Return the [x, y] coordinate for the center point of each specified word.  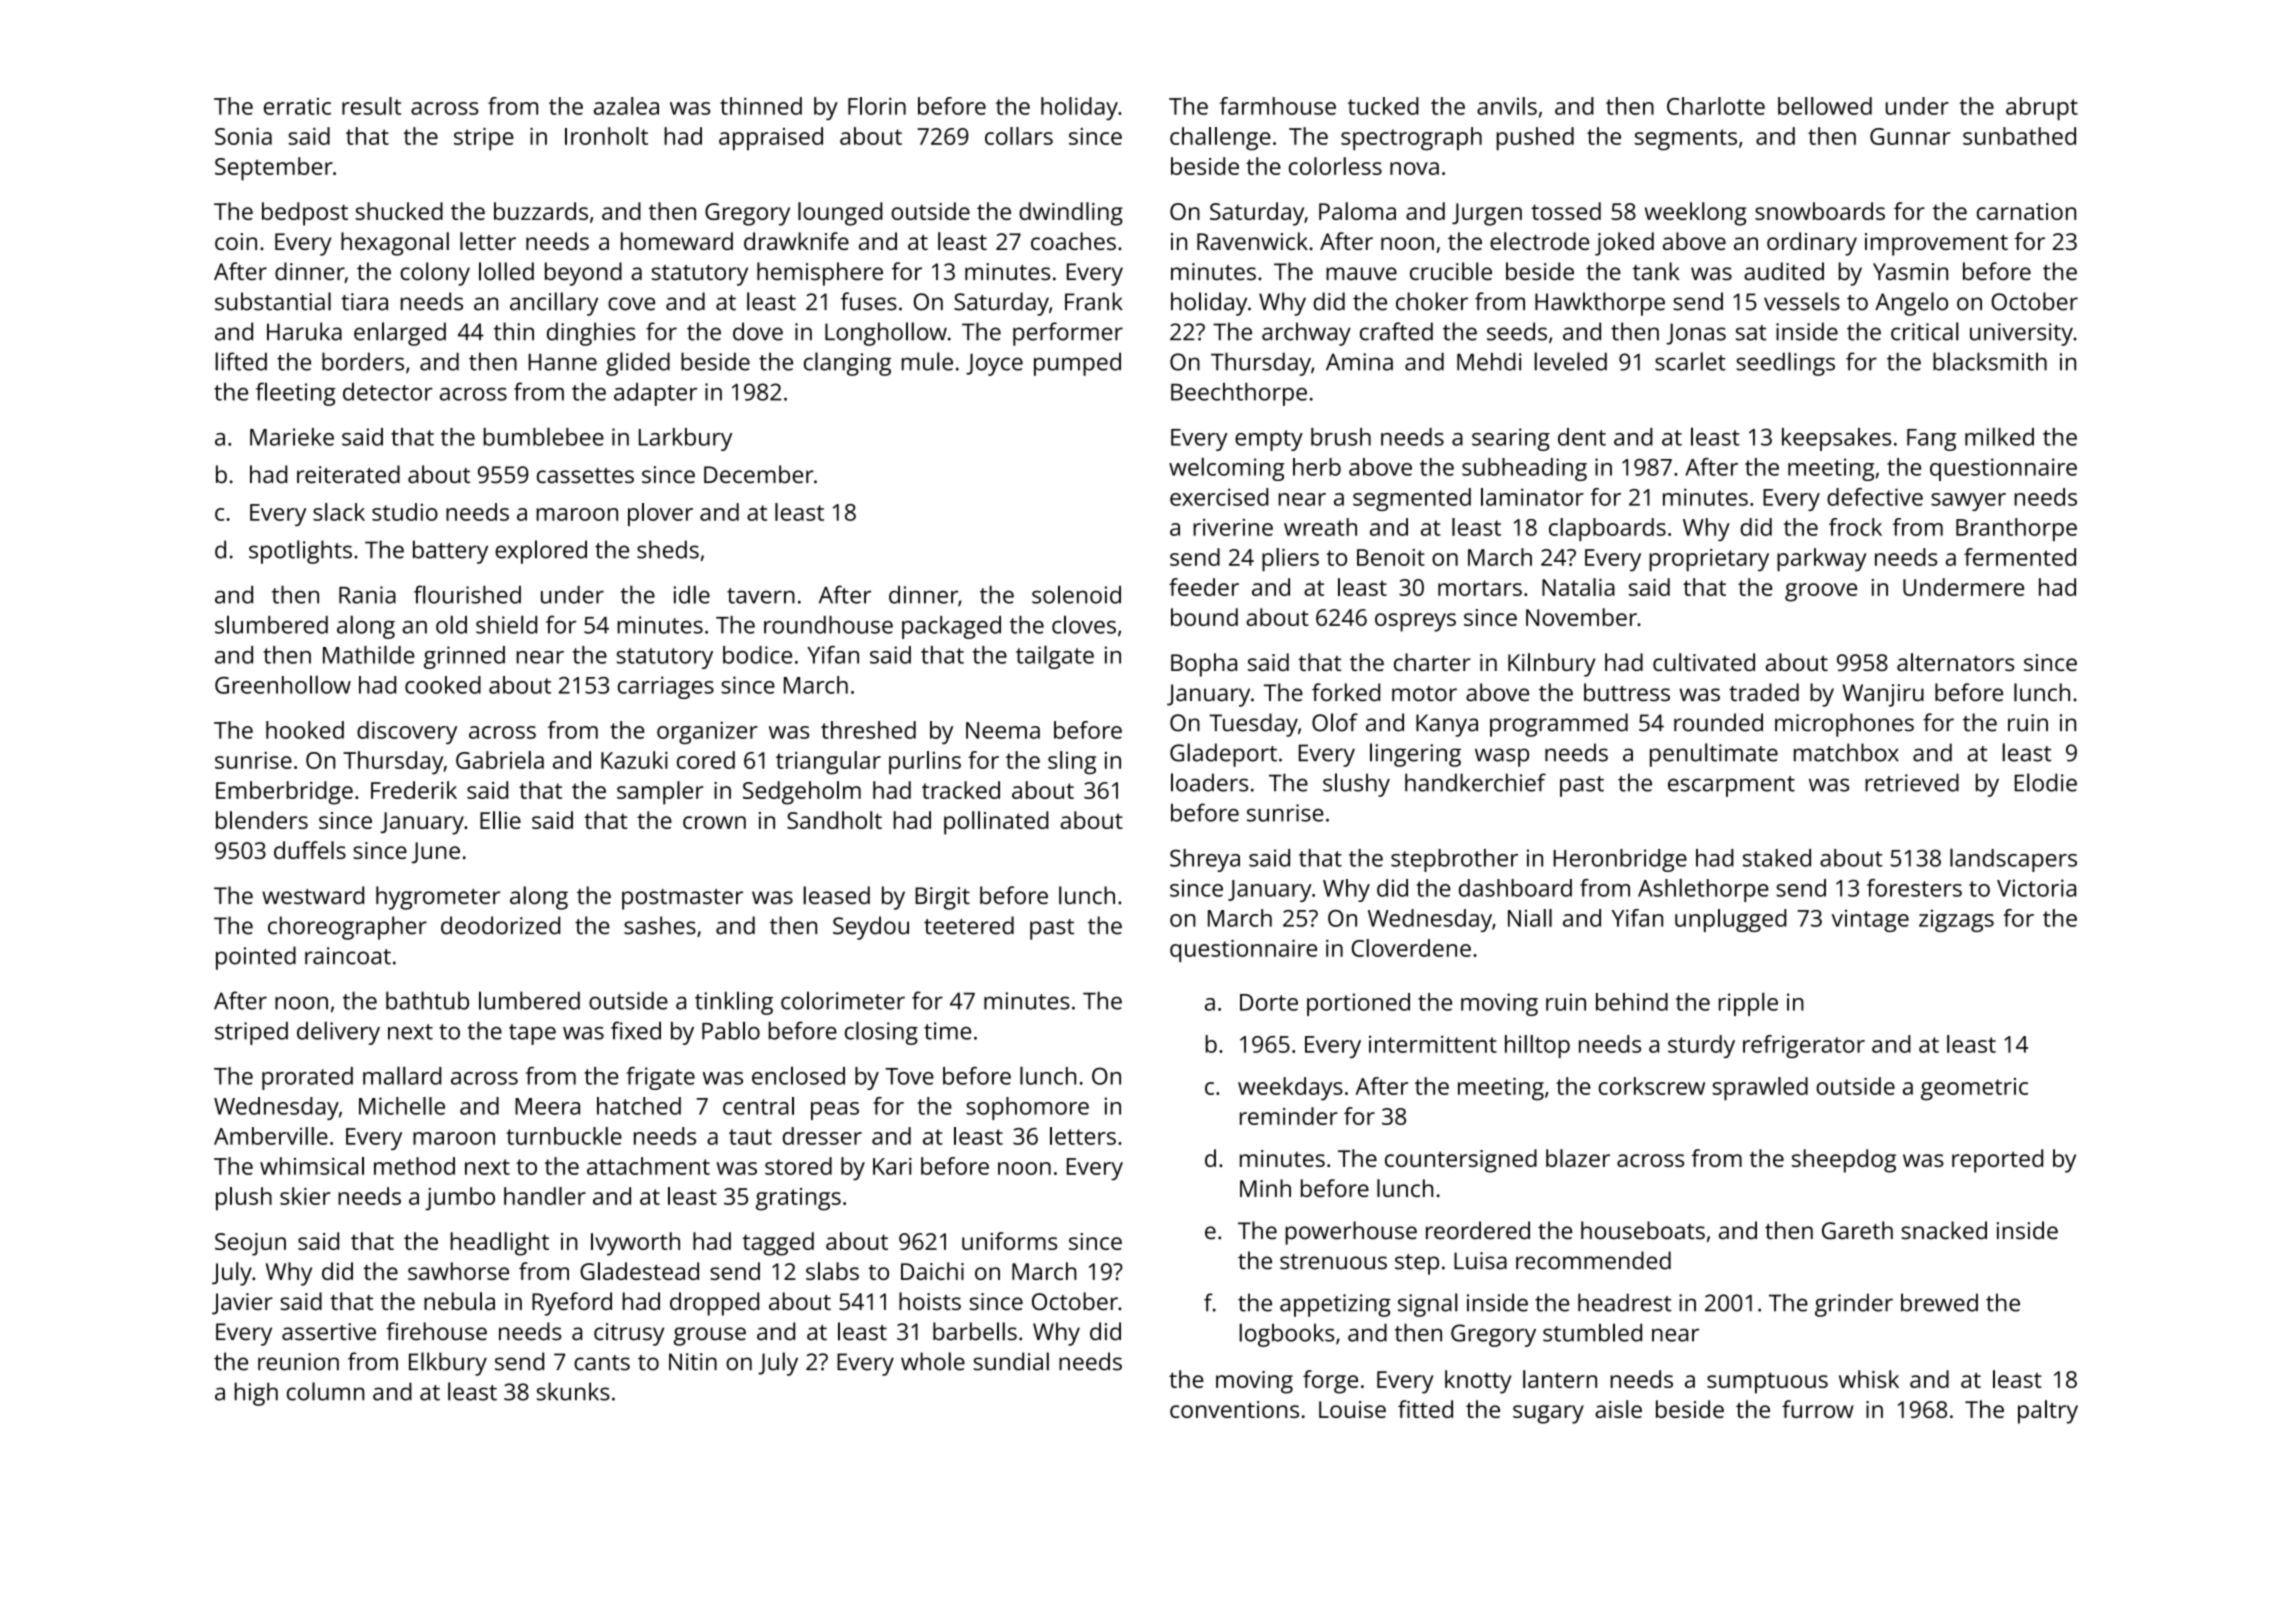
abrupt [2042, 108]
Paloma [1357, 211]
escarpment [1731, 786]
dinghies [591, 334]
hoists [930, 1301]
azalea [626, 106]
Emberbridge [284, 793]
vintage [1870, 920]
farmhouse [1278, 106]
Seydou [871, 928]
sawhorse [458, 1271]
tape [532, 1034]
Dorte [1269, 1002]
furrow [1818, 1409]
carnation [2026, 211]
